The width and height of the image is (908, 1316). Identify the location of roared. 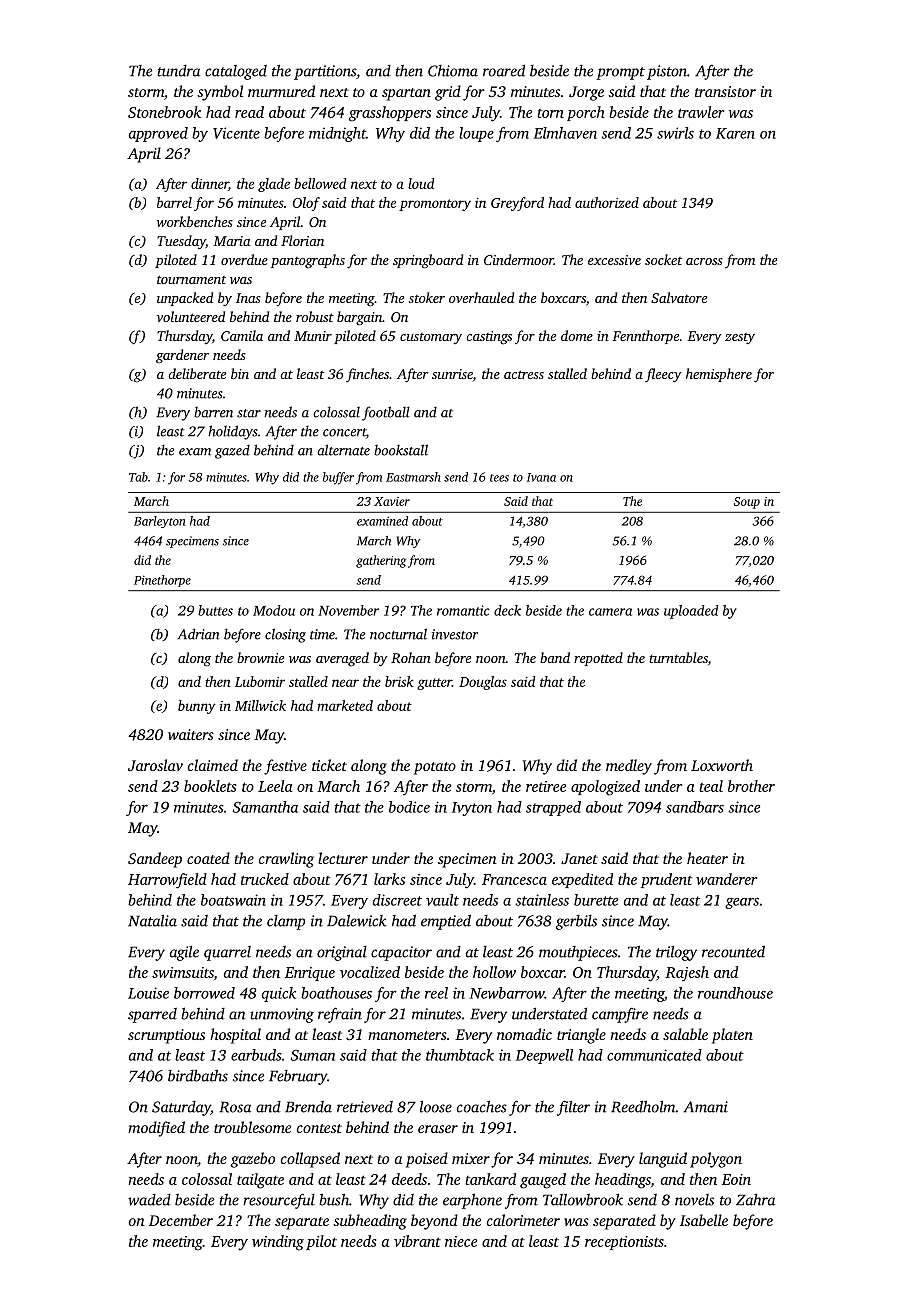
(504, 70).
